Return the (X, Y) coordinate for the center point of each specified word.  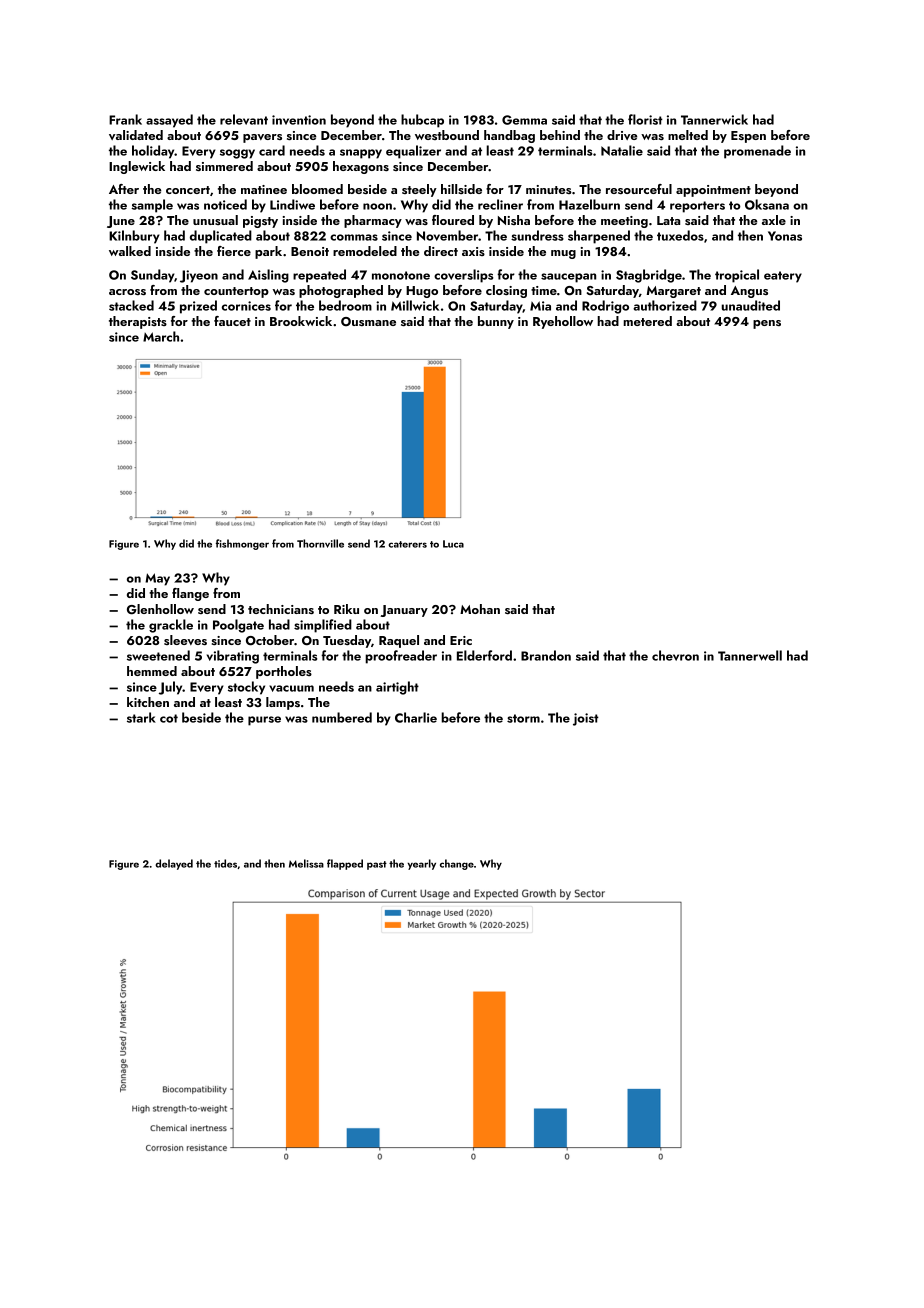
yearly (421, 864)
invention (299, 120)
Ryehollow (563, 322)
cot (169, 718)
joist (586, 719)
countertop (236, 292)
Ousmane (368, 322)
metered (648, 321)
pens (767, 324)
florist (645, 119)
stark (141, 717)
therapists (138, 322)
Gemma (524, 120)
